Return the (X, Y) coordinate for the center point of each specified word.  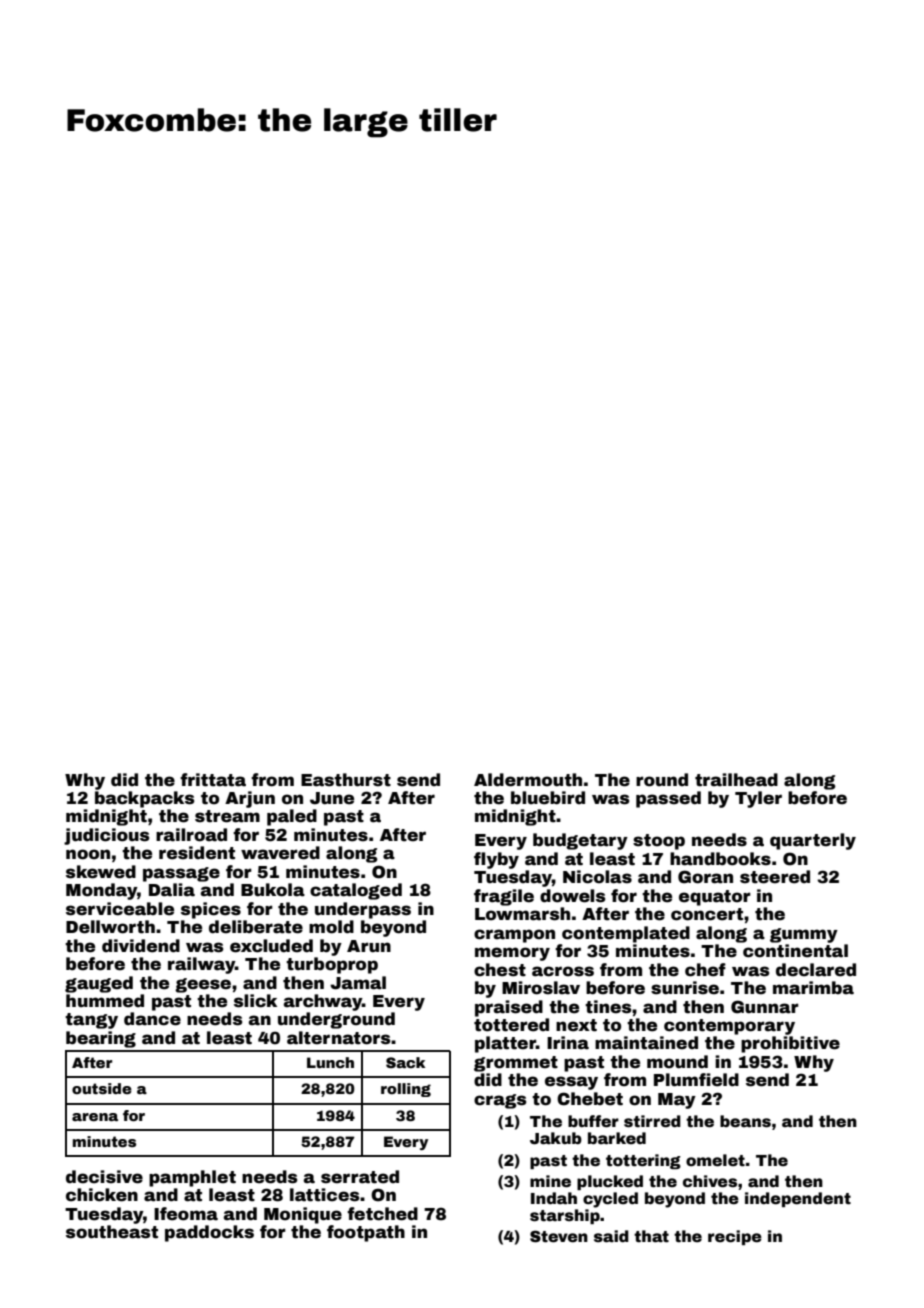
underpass (363, 910)
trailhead (736, 780)
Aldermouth (528, 780)
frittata (213, 780)
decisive (104, 1177)
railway (201, 965)
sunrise (685, 988)
